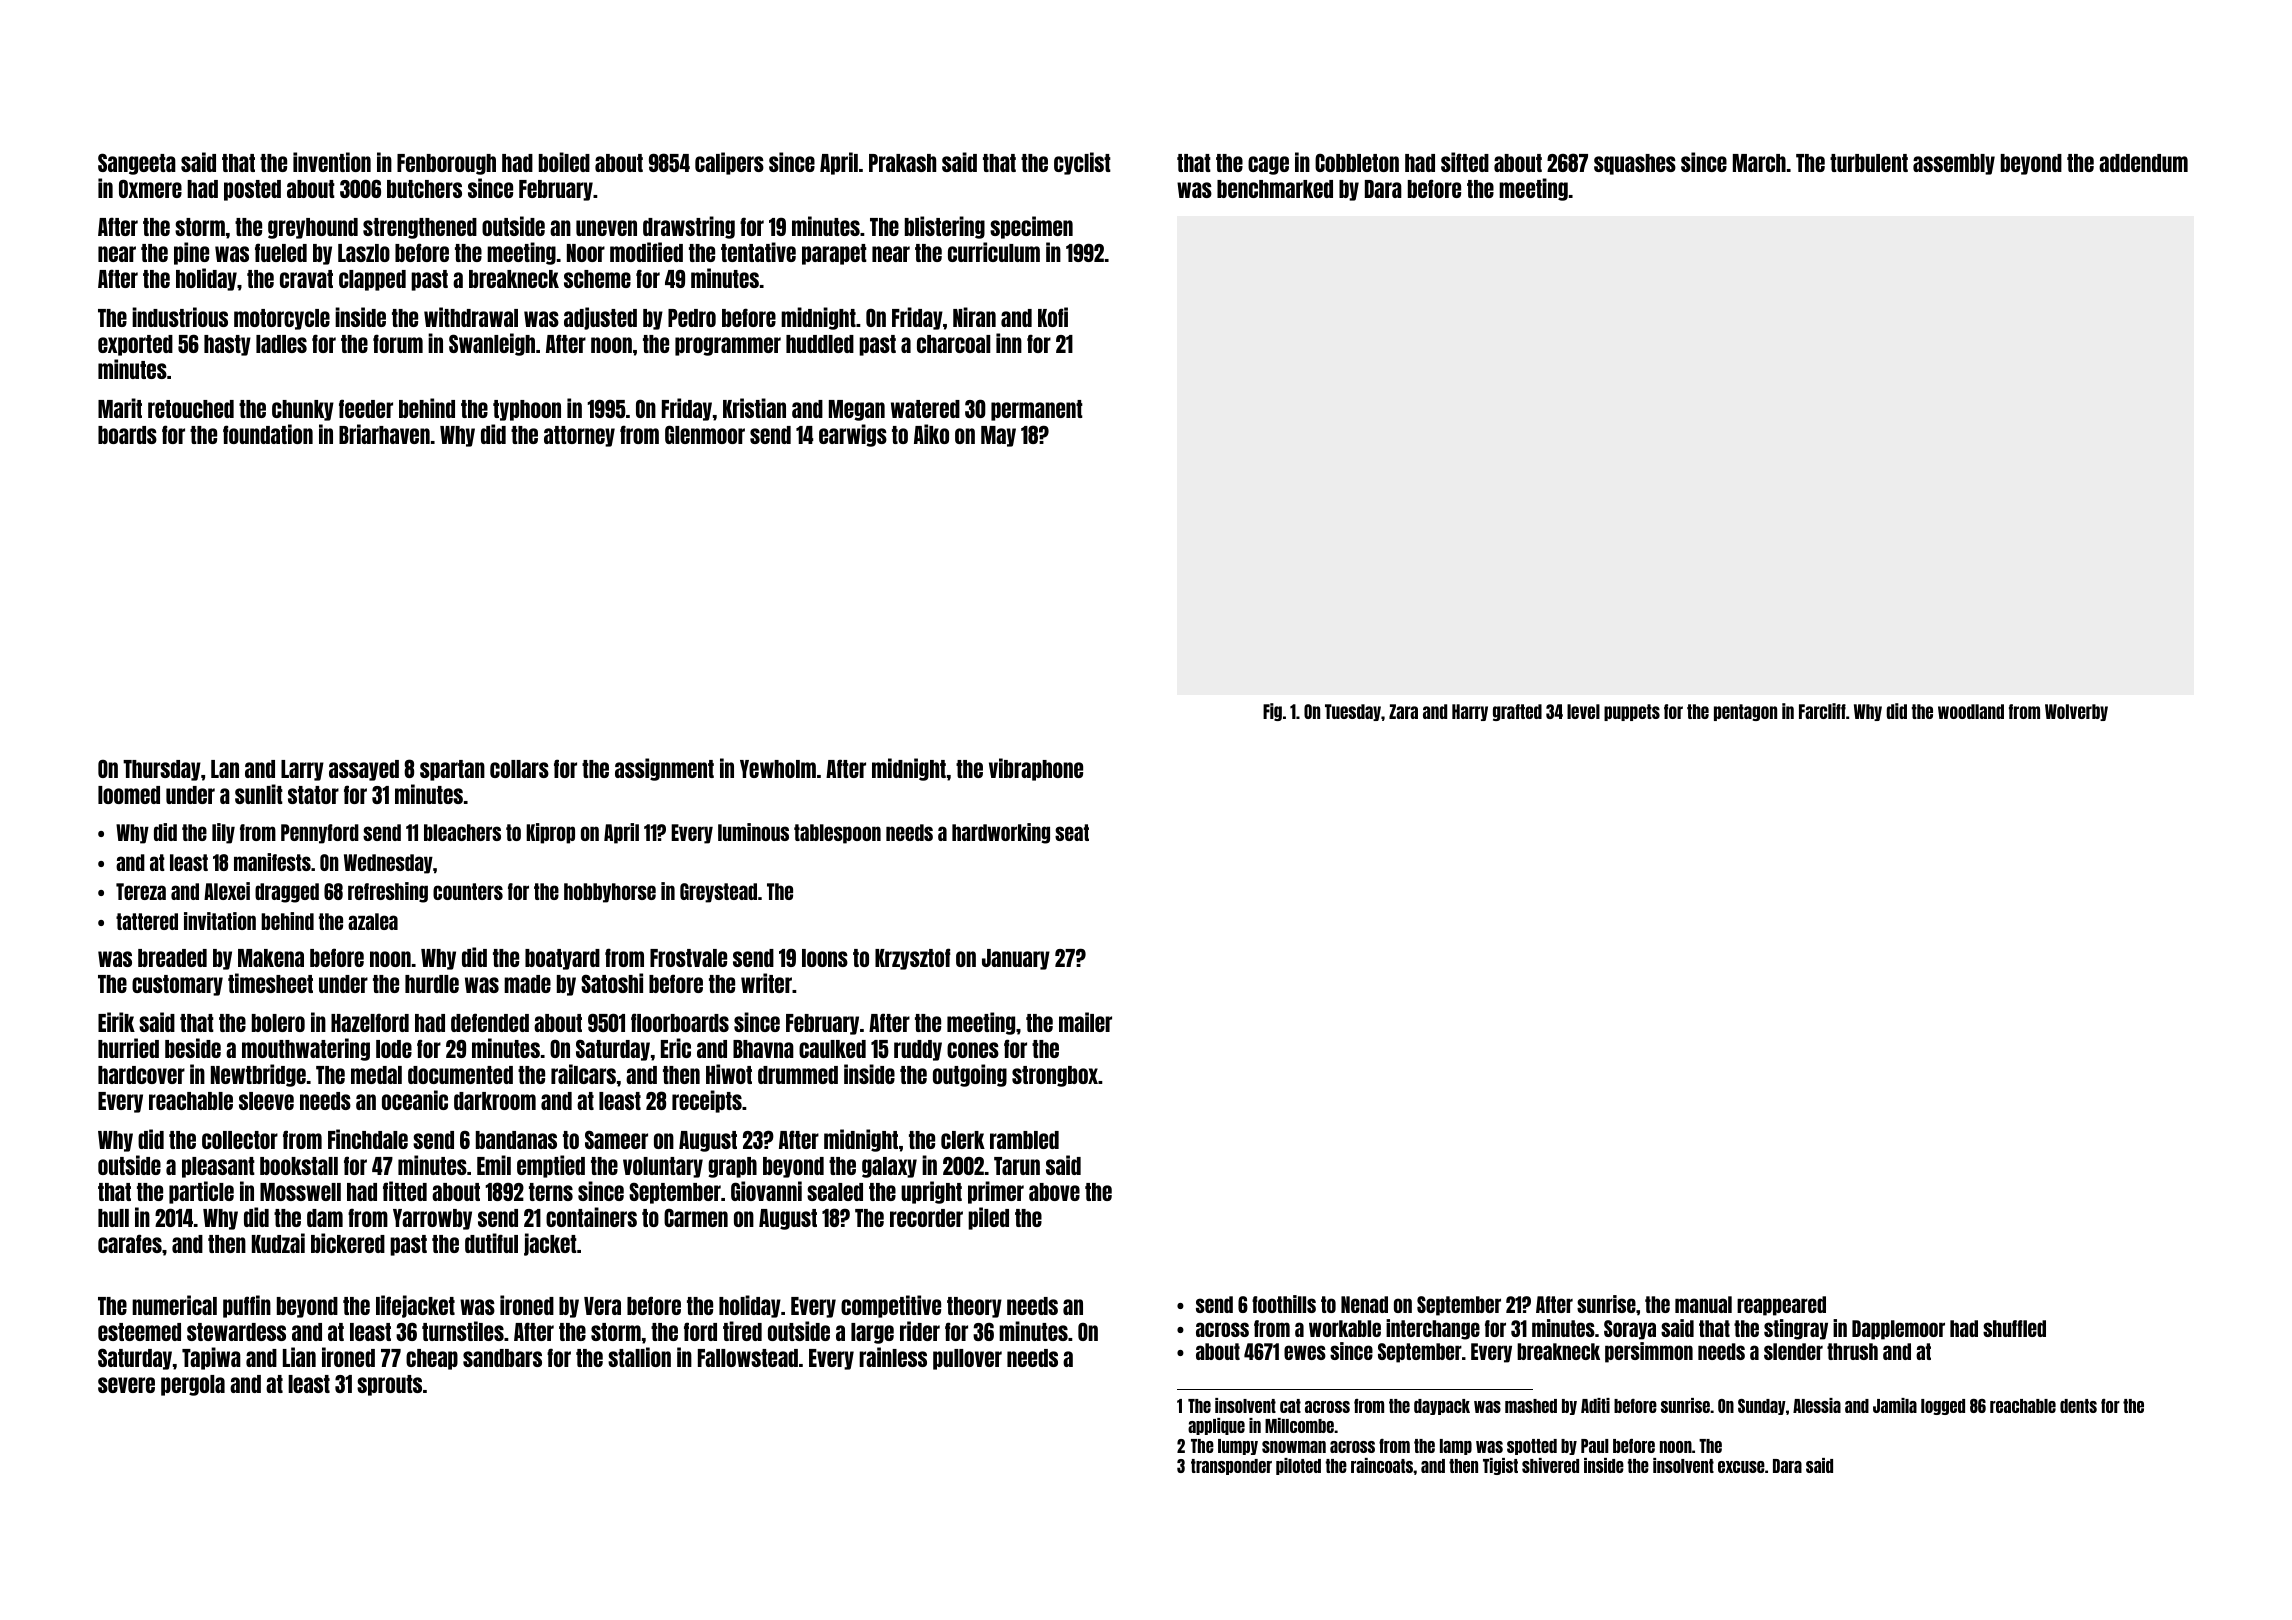 The width and height of the document is (2292, 1620). What do you see at coordinates (389, 1385) in the document?
I see `sprouts` at bounding box center [389, 1385].
